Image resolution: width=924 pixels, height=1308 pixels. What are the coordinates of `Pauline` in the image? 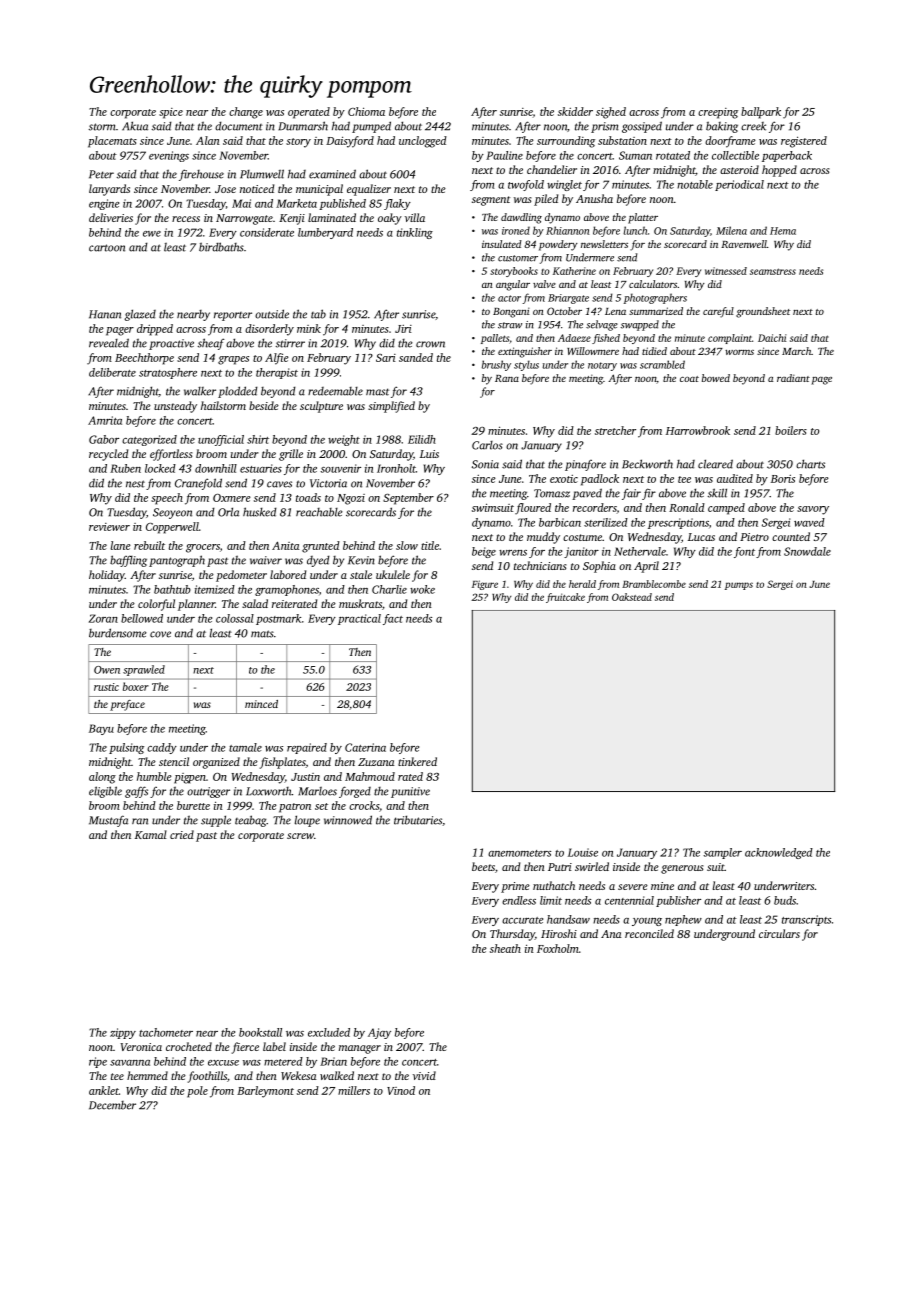 It's located at (504, 155).
